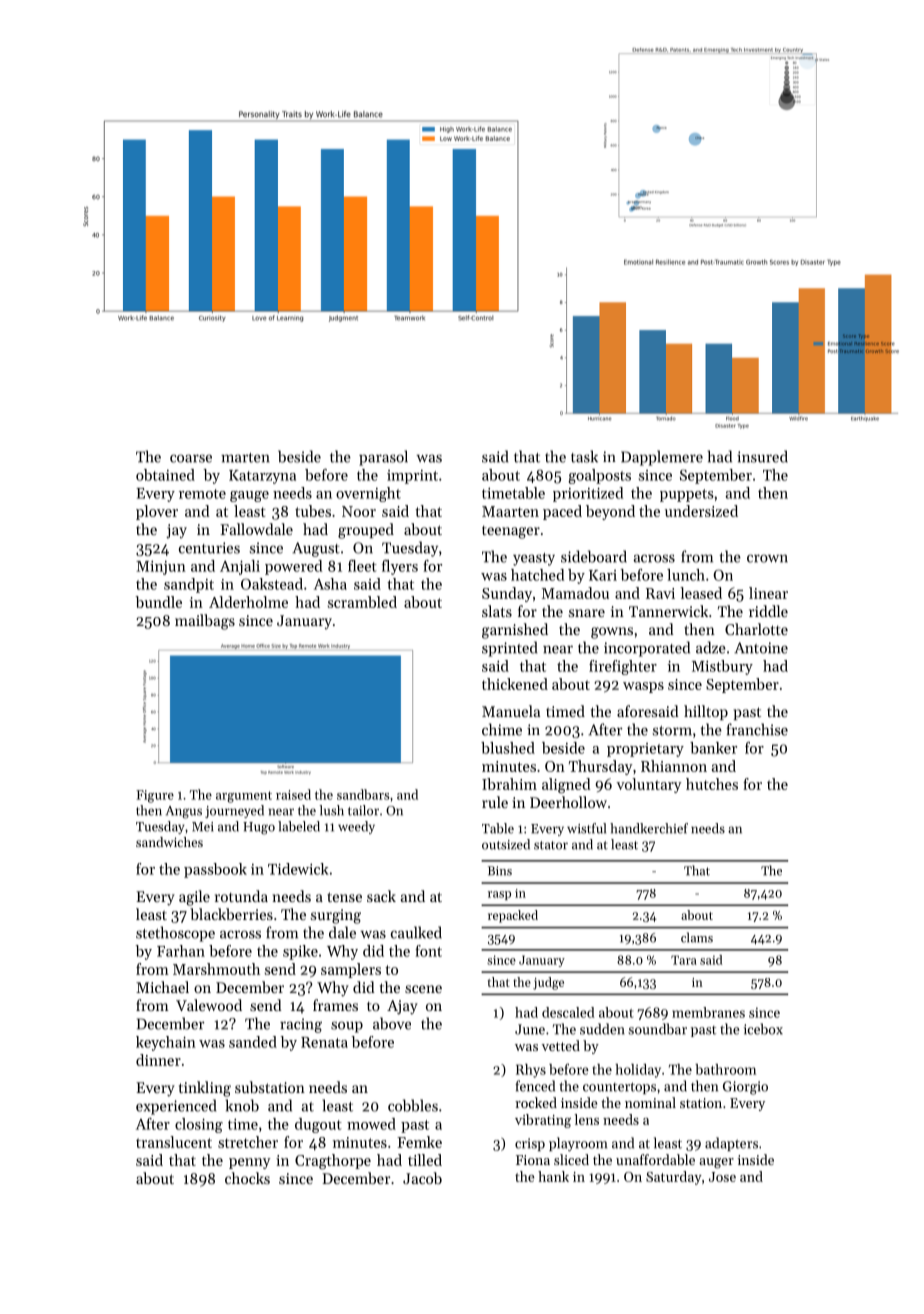  What do you see at coordinates (247, 1178) in the screenshot?
I see `chocks` at bounding box center [247, 1178].
